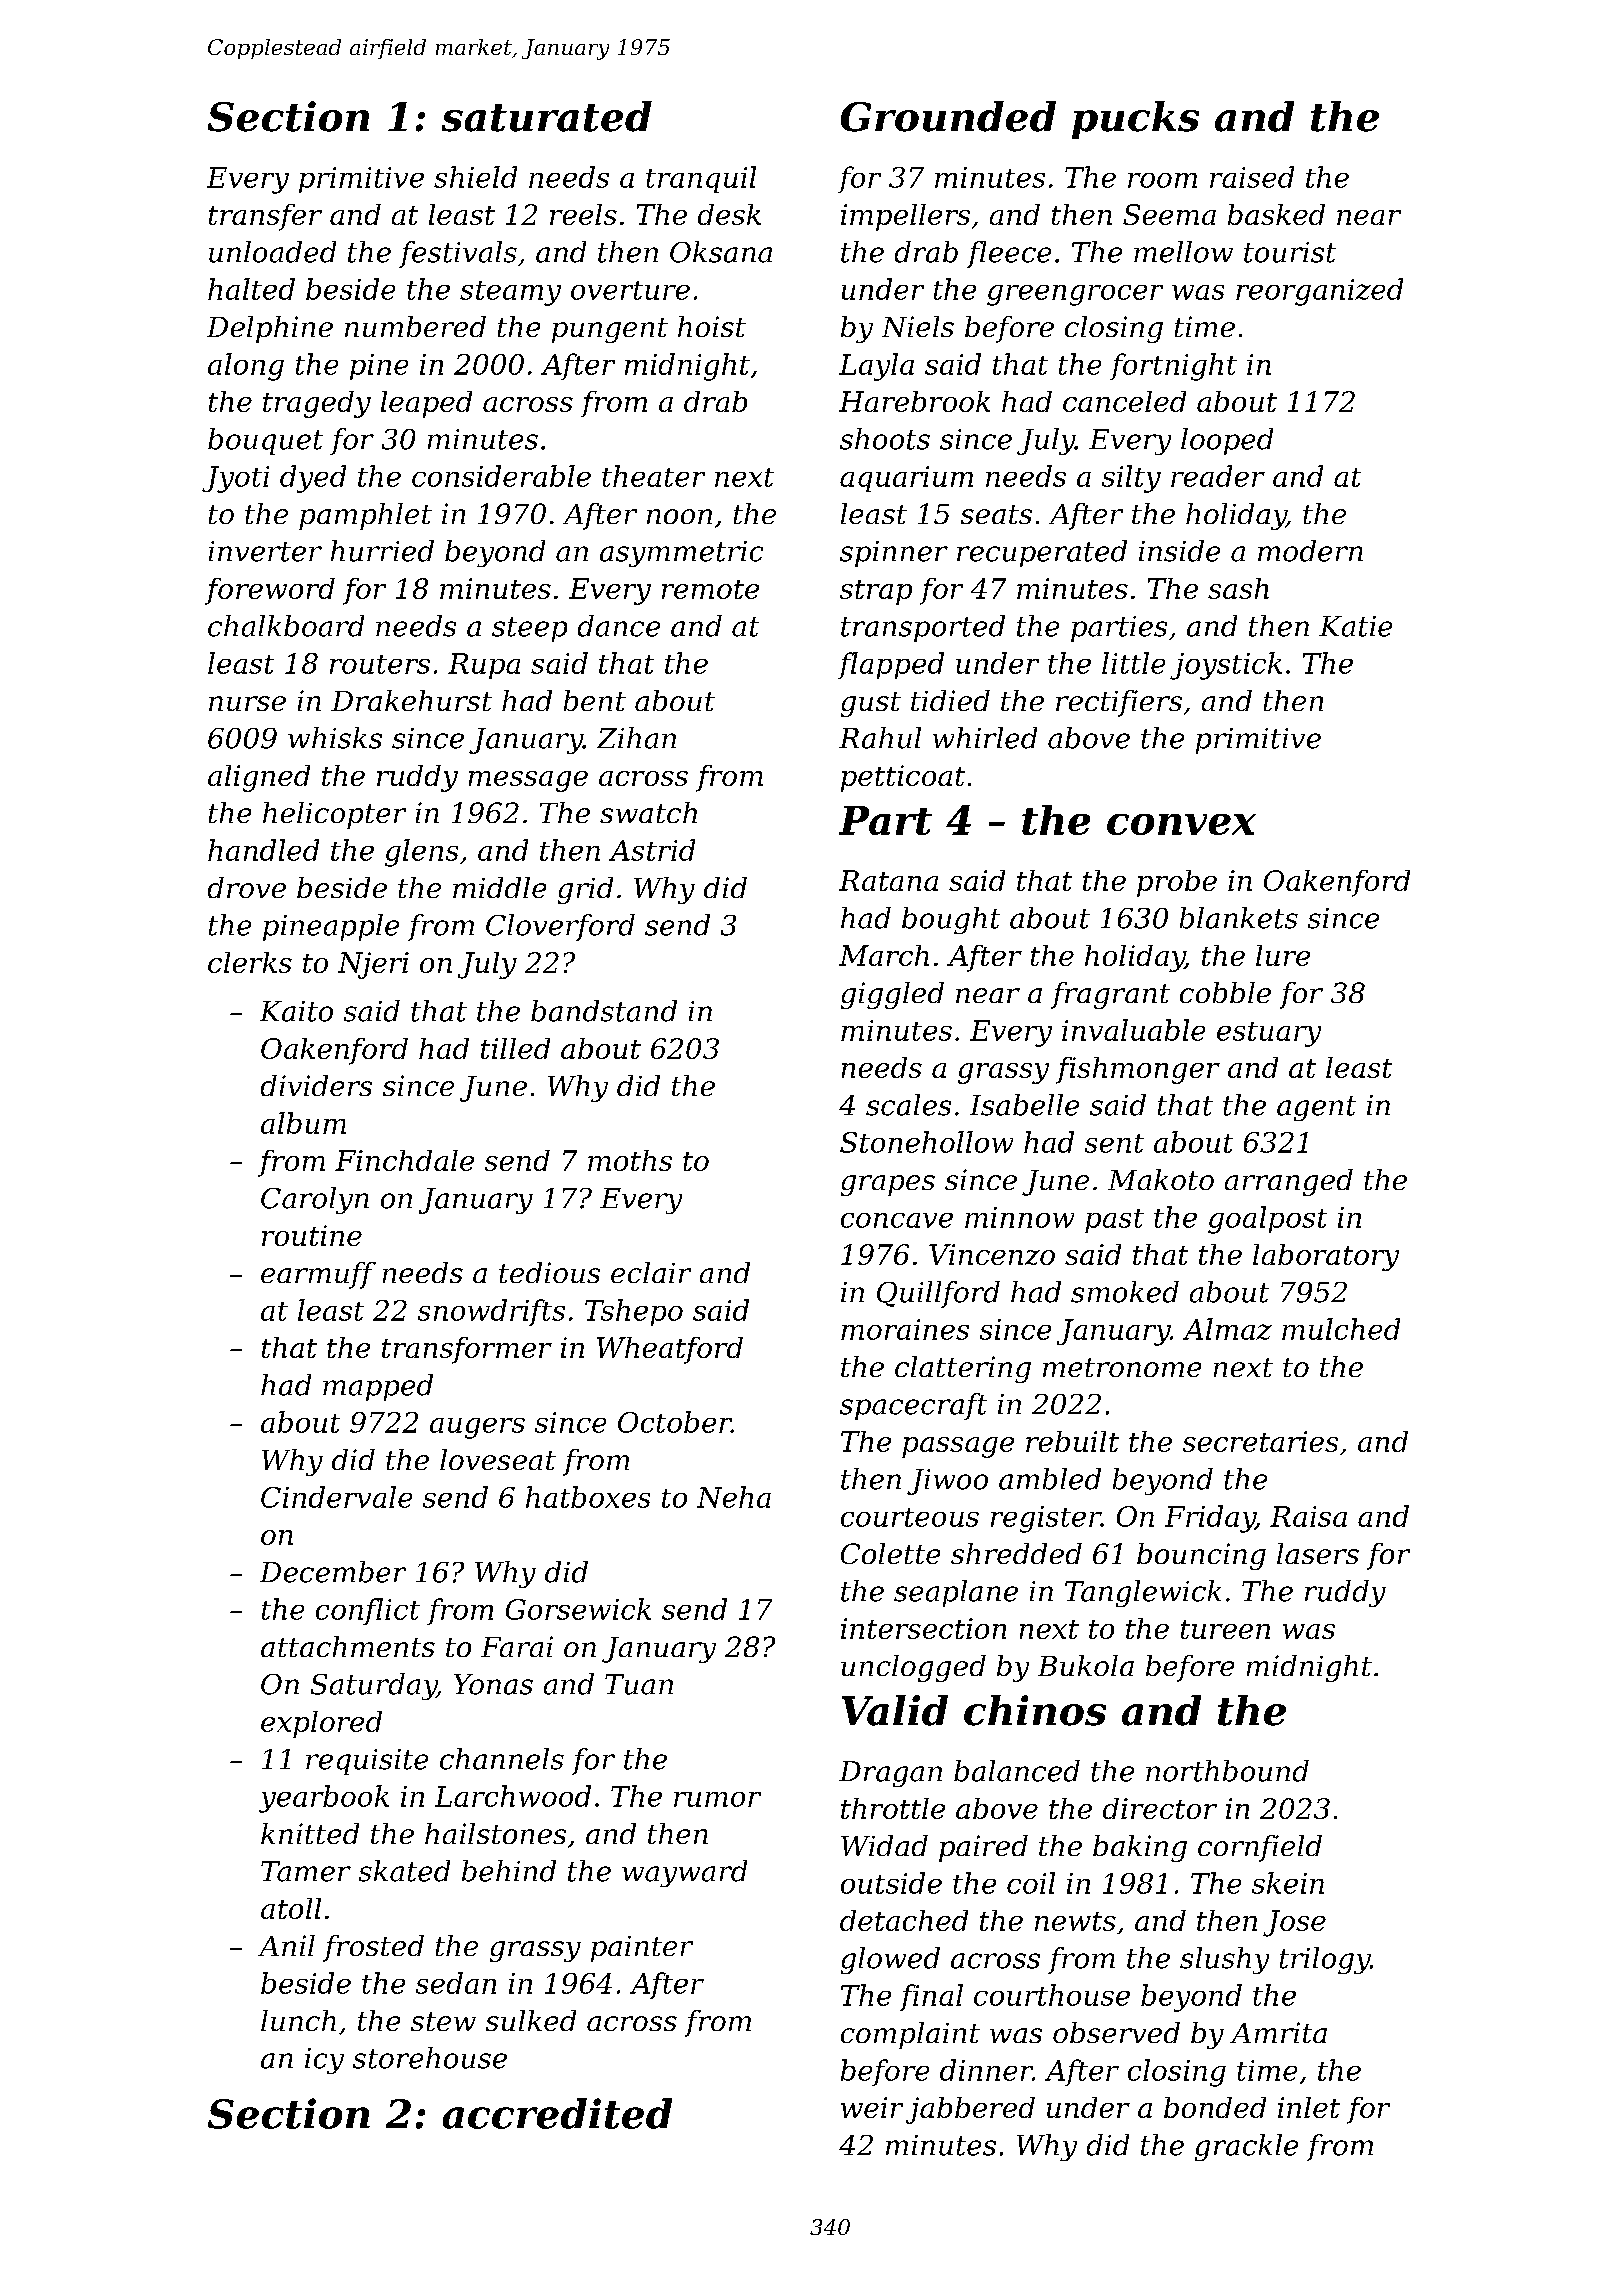  Describe the element at coordinates (1135, 120) in the page. I see `pucks` at that location.
